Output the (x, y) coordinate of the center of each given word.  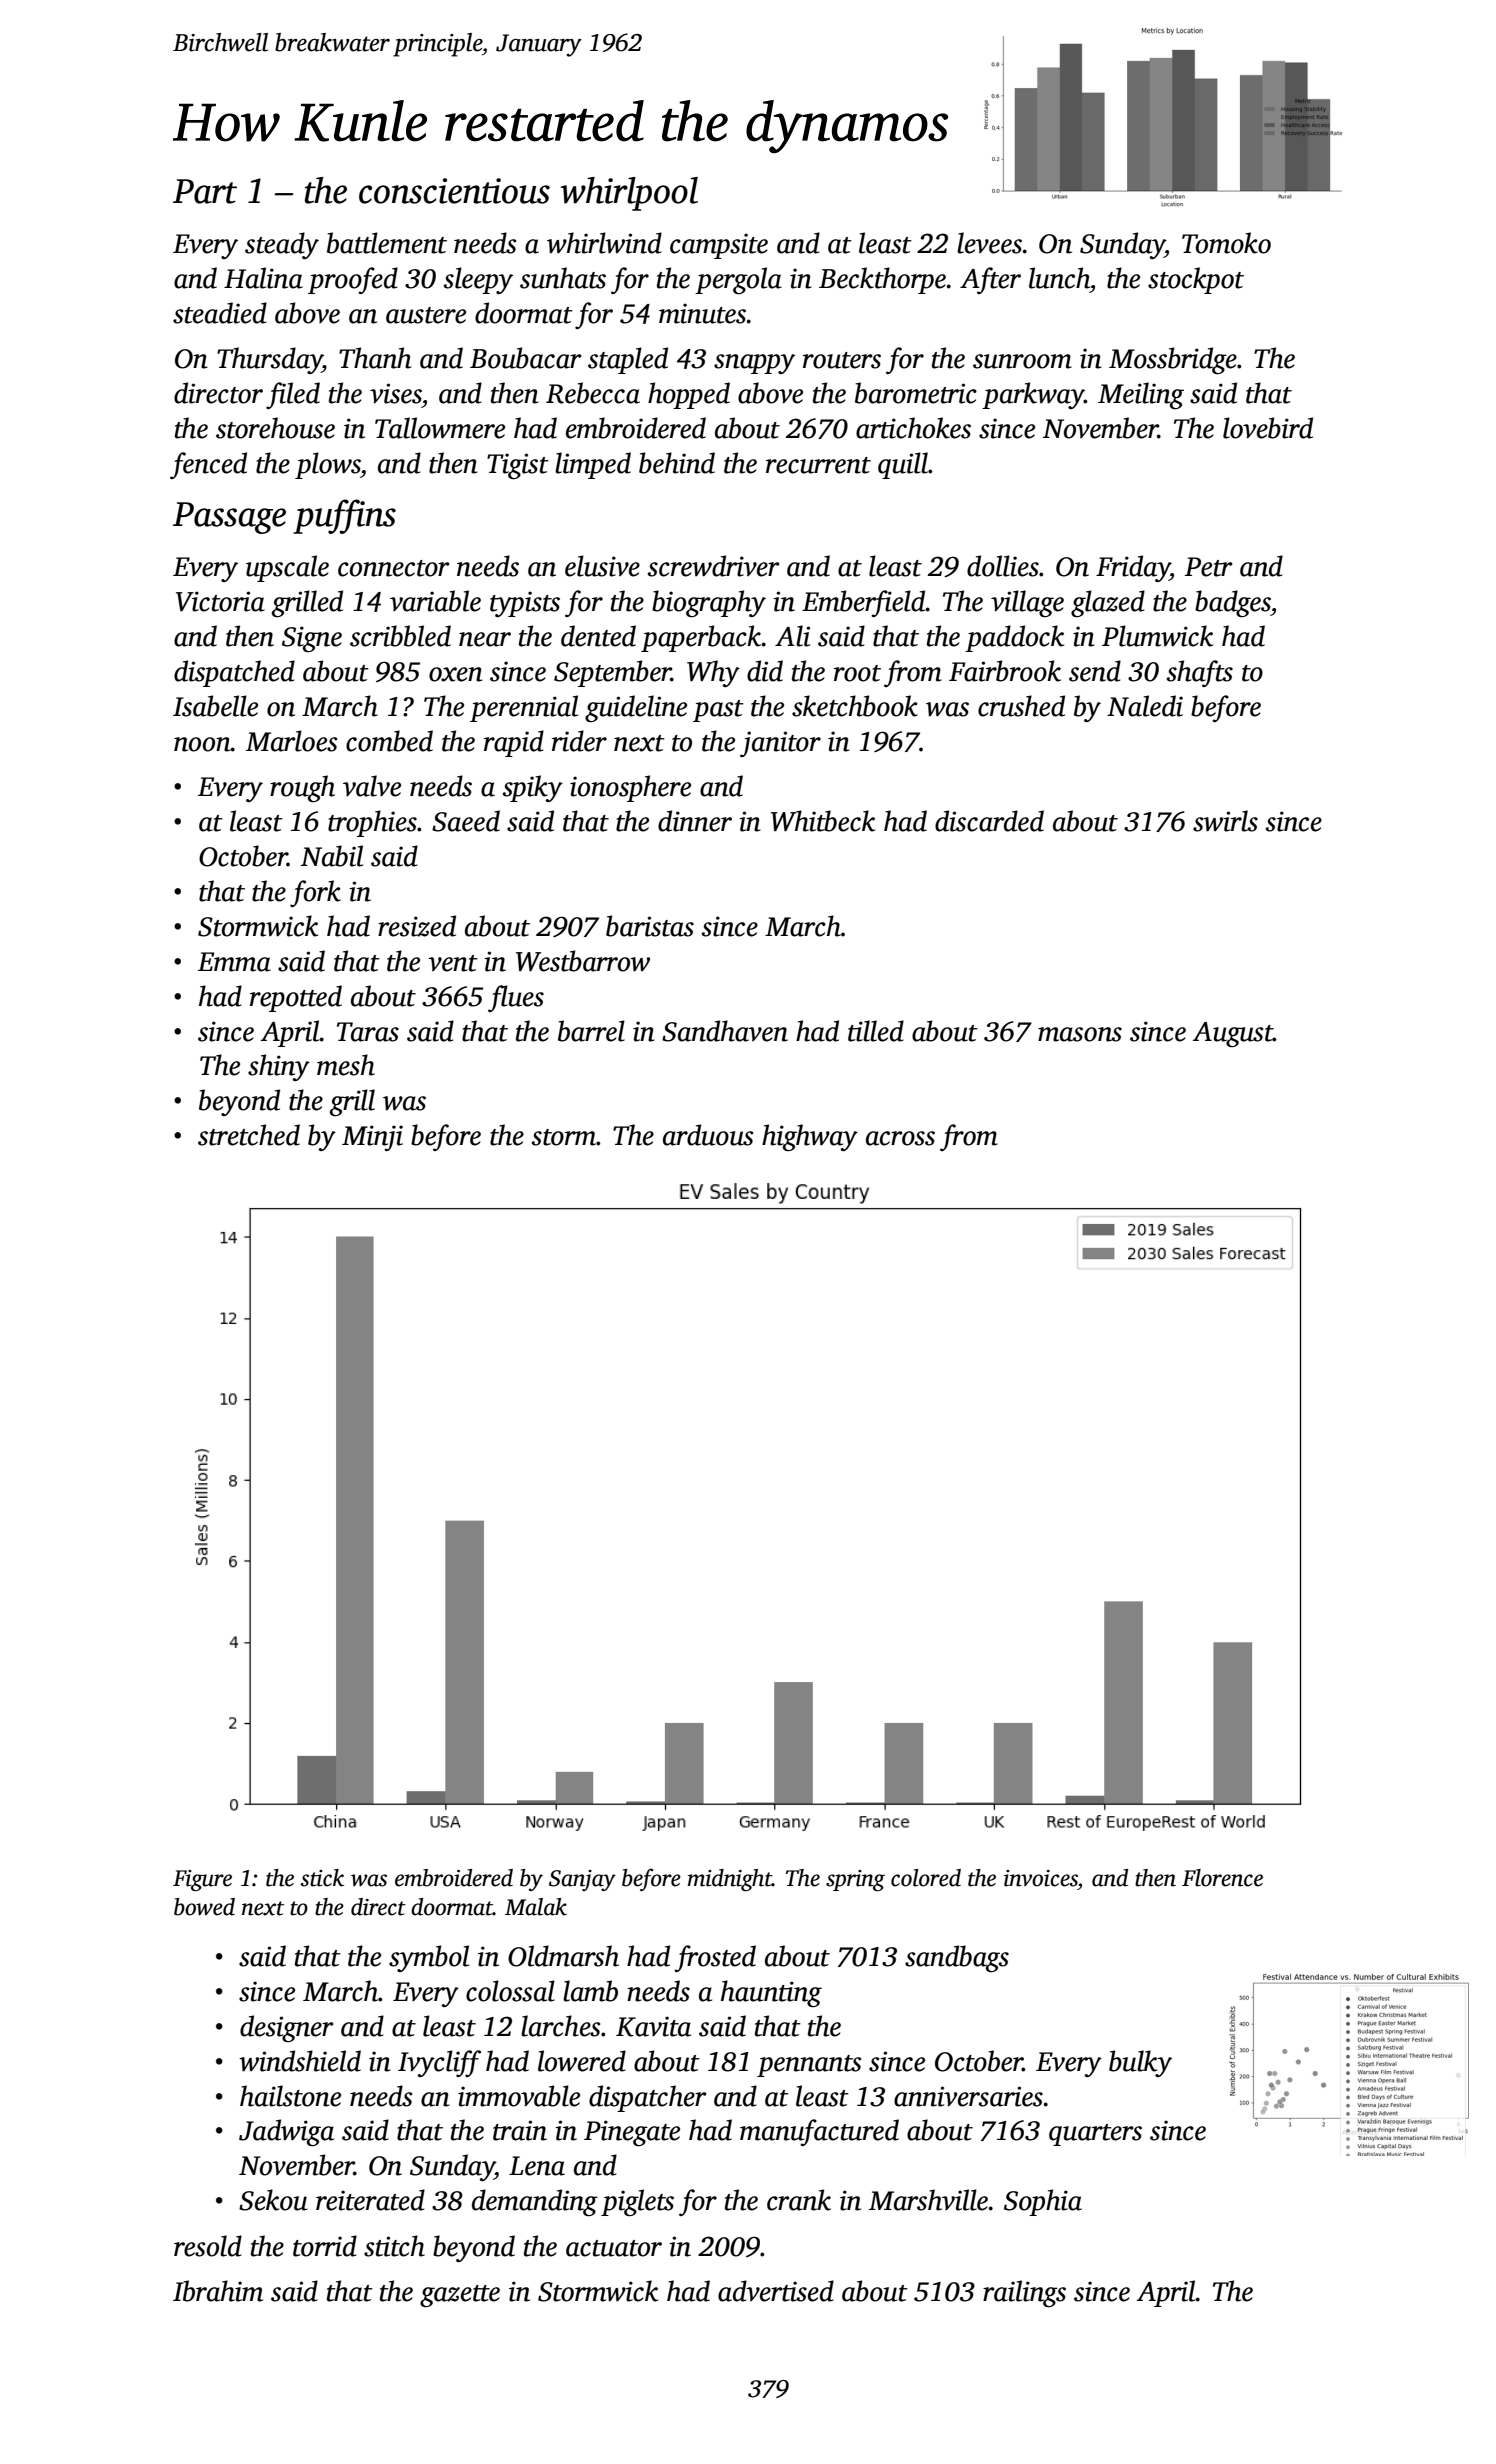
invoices (1041, 1878)
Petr (1209, 567)
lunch (1059, 278)
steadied (220, 313)
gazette (460, 2296)
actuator (614, 2248)
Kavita (653, 2026)
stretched (249, 1135)
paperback (701, 638)
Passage (229, 518)
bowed (204, 1907)
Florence (1222, 1878)
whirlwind (604, 243)
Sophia (1043, 2202)
